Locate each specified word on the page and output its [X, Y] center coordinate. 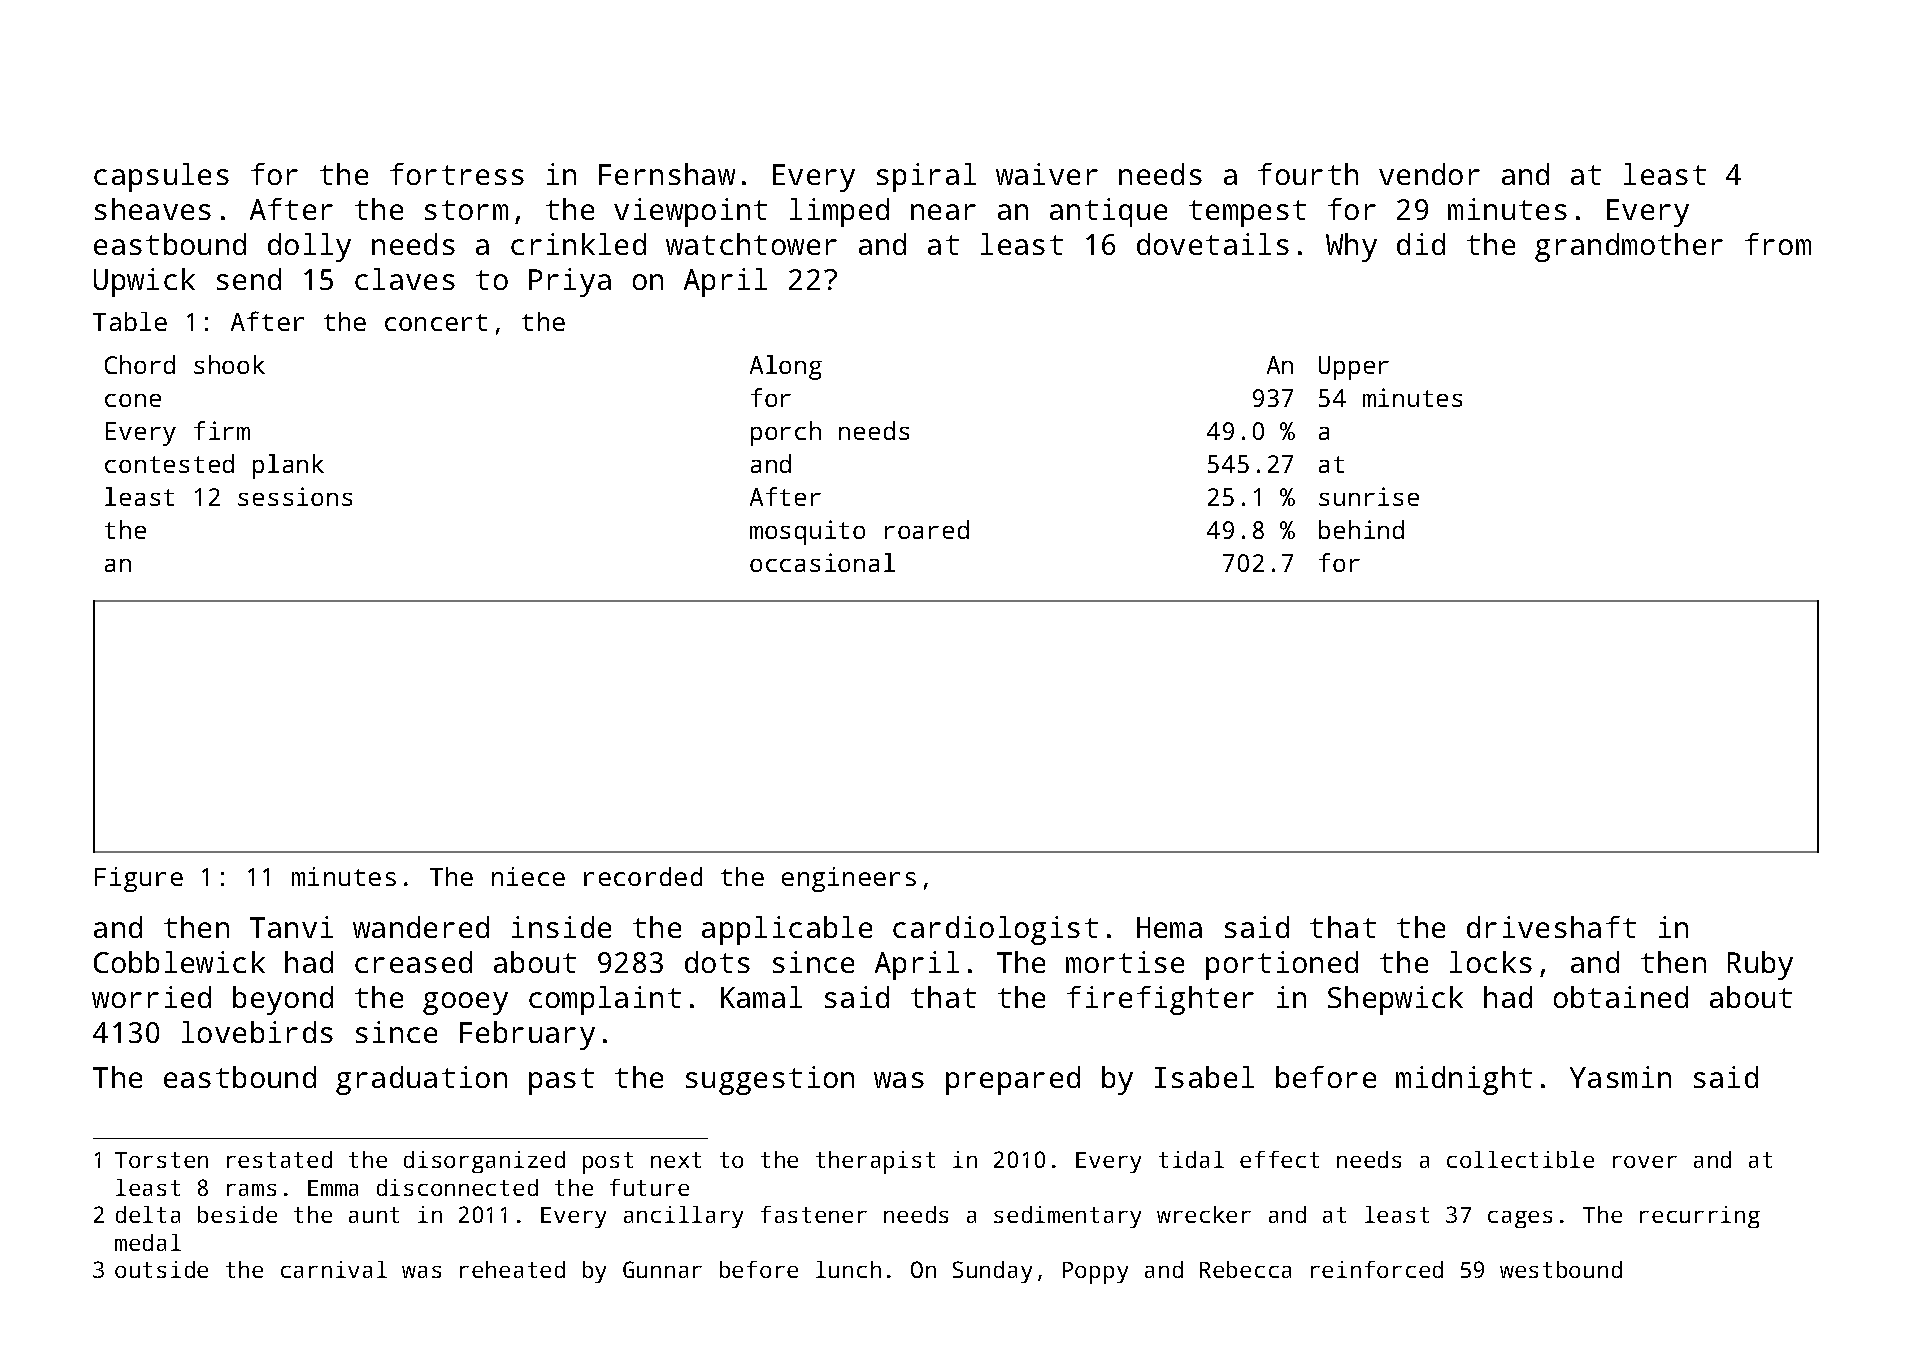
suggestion [770, 1080]
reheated [512, 1269]
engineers [849, 879]
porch [786, 433]
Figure [139, 879]
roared [927, 529]
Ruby [1760, 965]
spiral [926, 177]
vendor [1429, 174]
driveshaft [1551, 927]
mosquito [807, 532]
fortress [457, 174]
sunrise [1369, 496]
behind [1361, 529]
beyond [283, 1000]
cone [133, 400]
